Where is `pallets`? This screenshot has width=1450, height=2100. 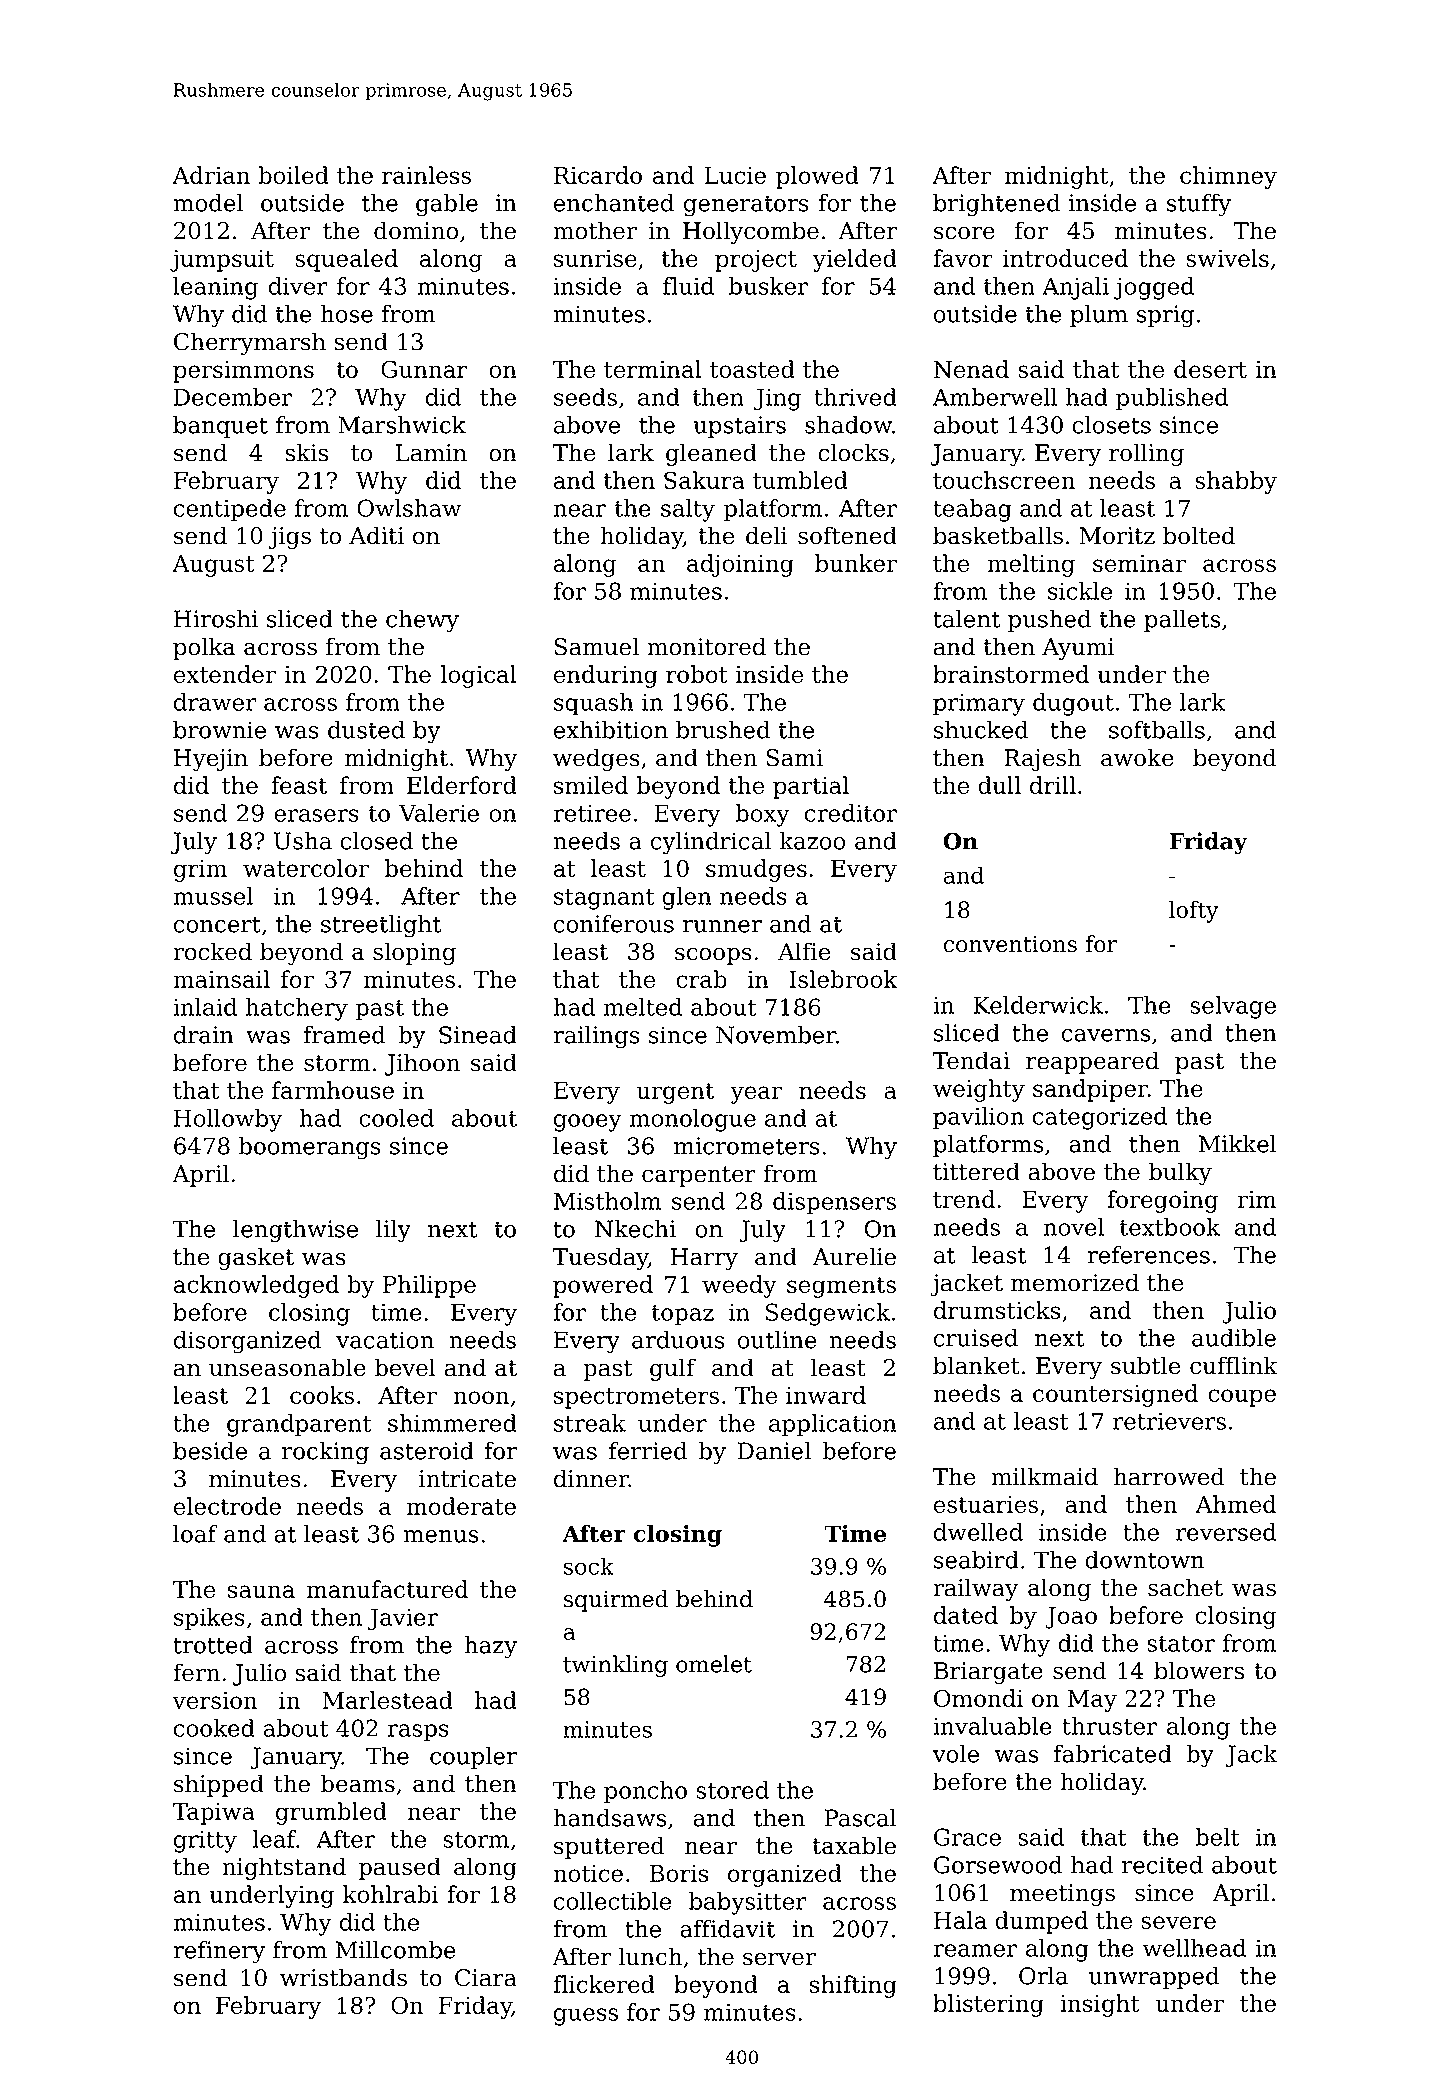
pallets is located at coordinates (1182, 621).
